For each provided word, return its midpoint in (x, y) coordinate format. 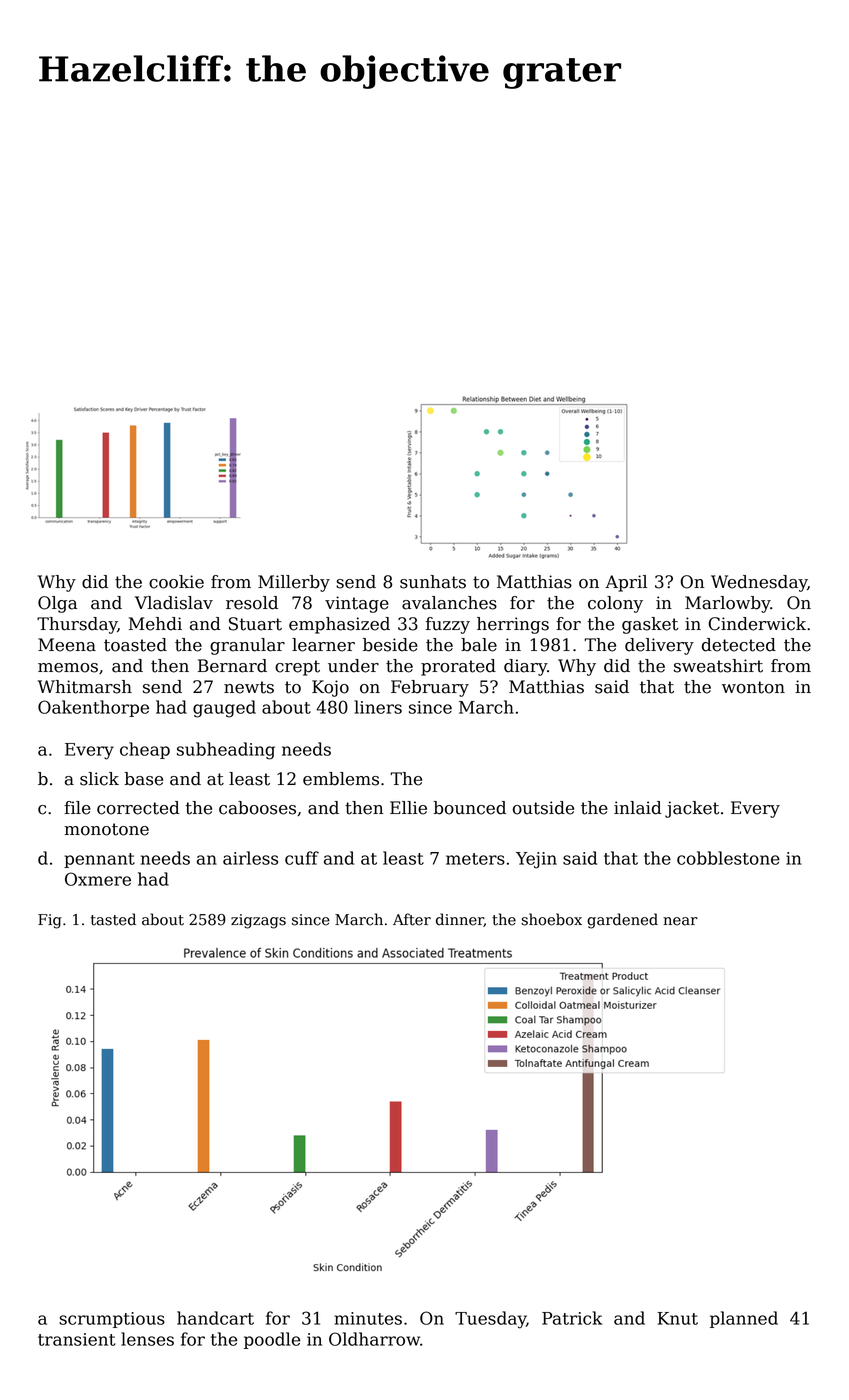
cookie (176, 582)
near (680, 921)
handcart (215, 1318)
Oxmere (98, 879)
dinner (460, 920)
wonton (753, 687)
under (353, 666)
